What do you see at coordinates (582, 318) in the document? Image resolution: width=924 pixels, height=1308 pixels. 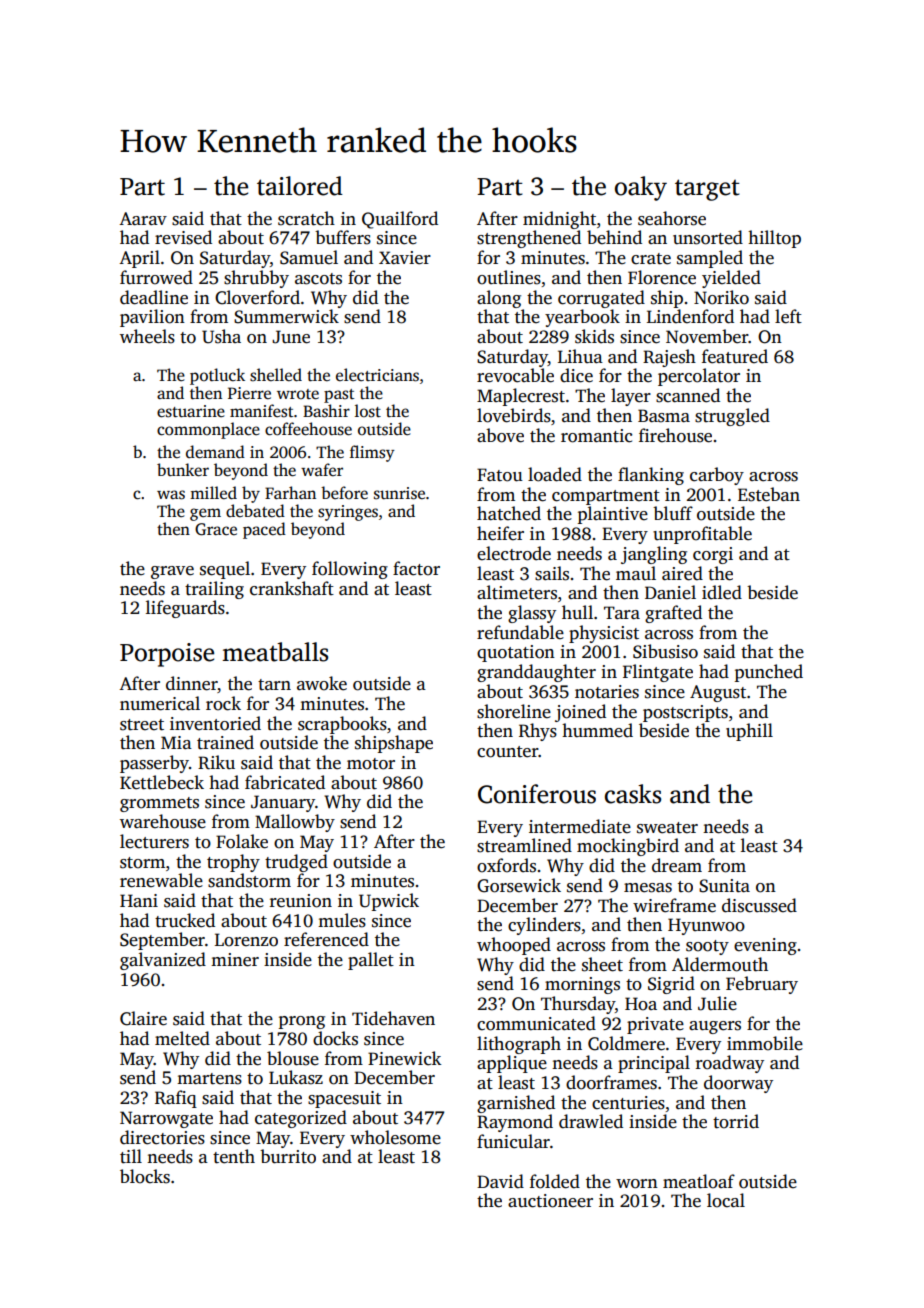 I see `yearbook` at bounding box center [582, 318].
